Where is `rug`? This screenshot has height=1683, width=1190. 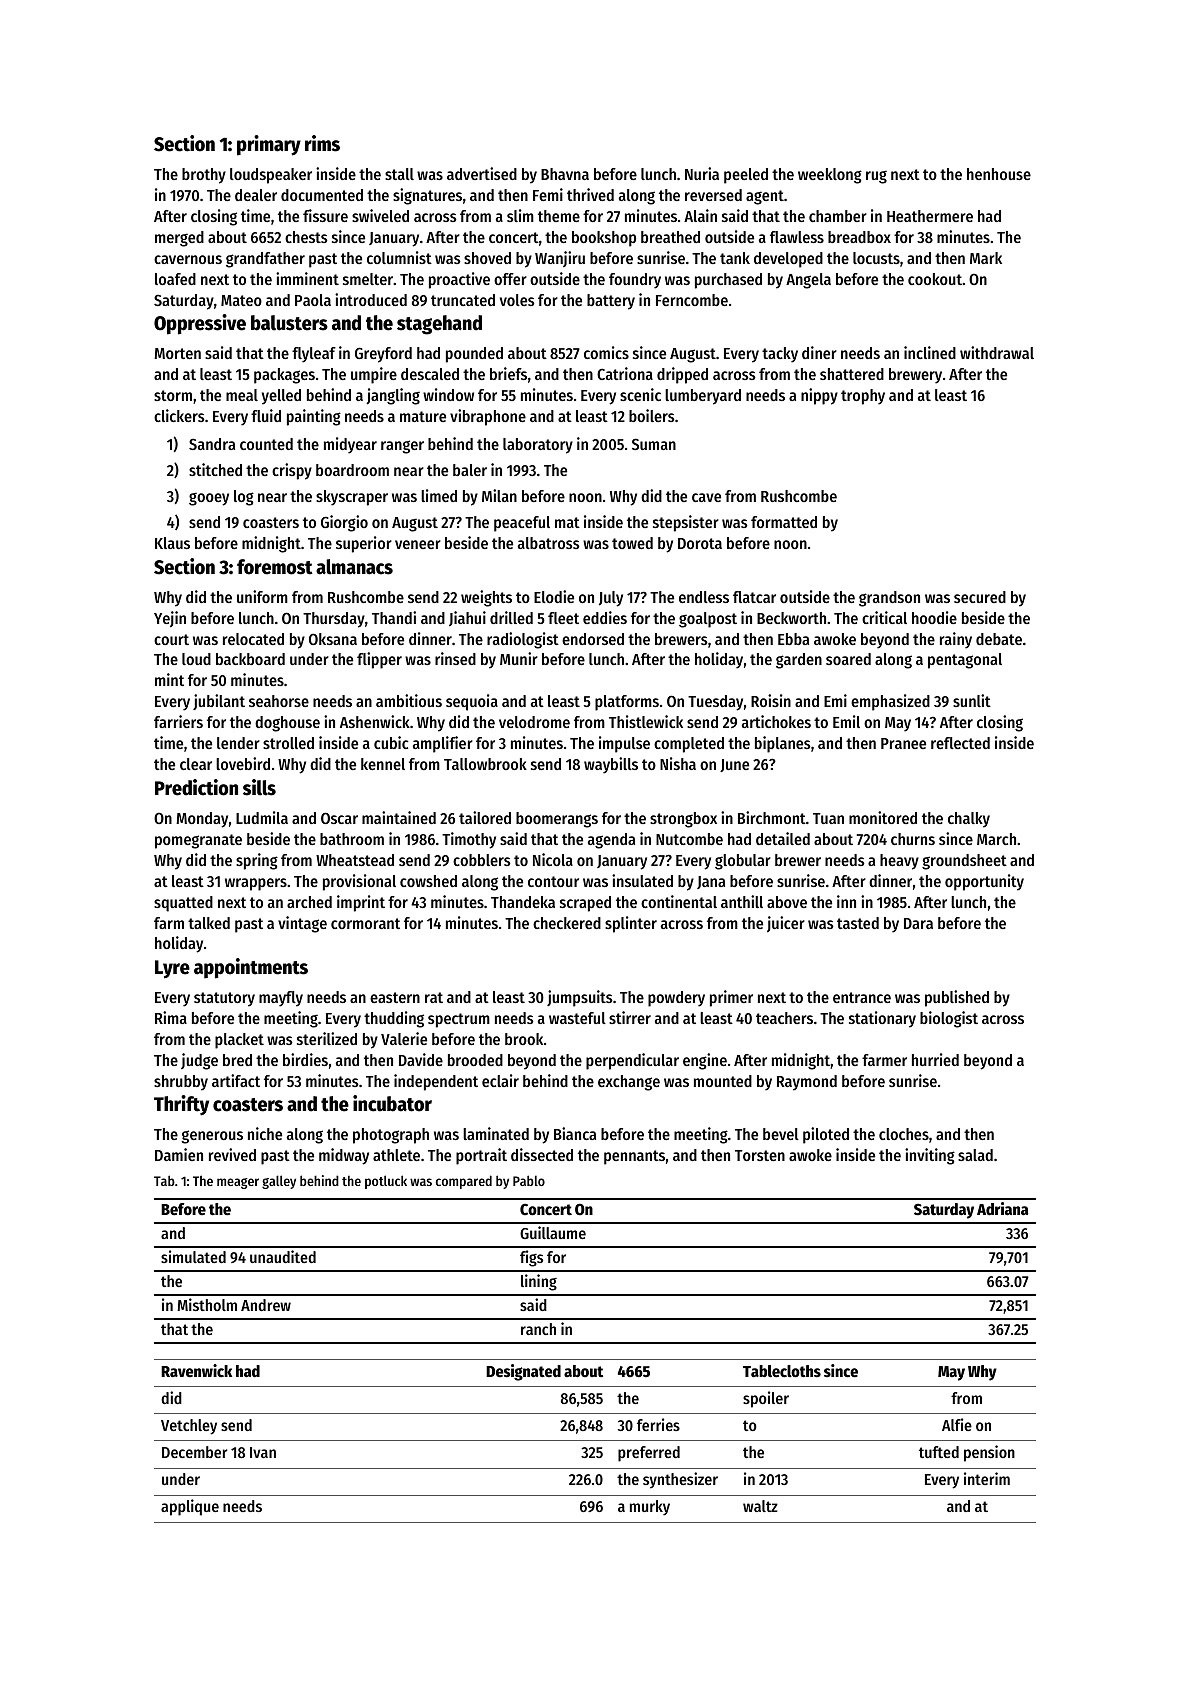
rug is located at coordinates (876, 177).
